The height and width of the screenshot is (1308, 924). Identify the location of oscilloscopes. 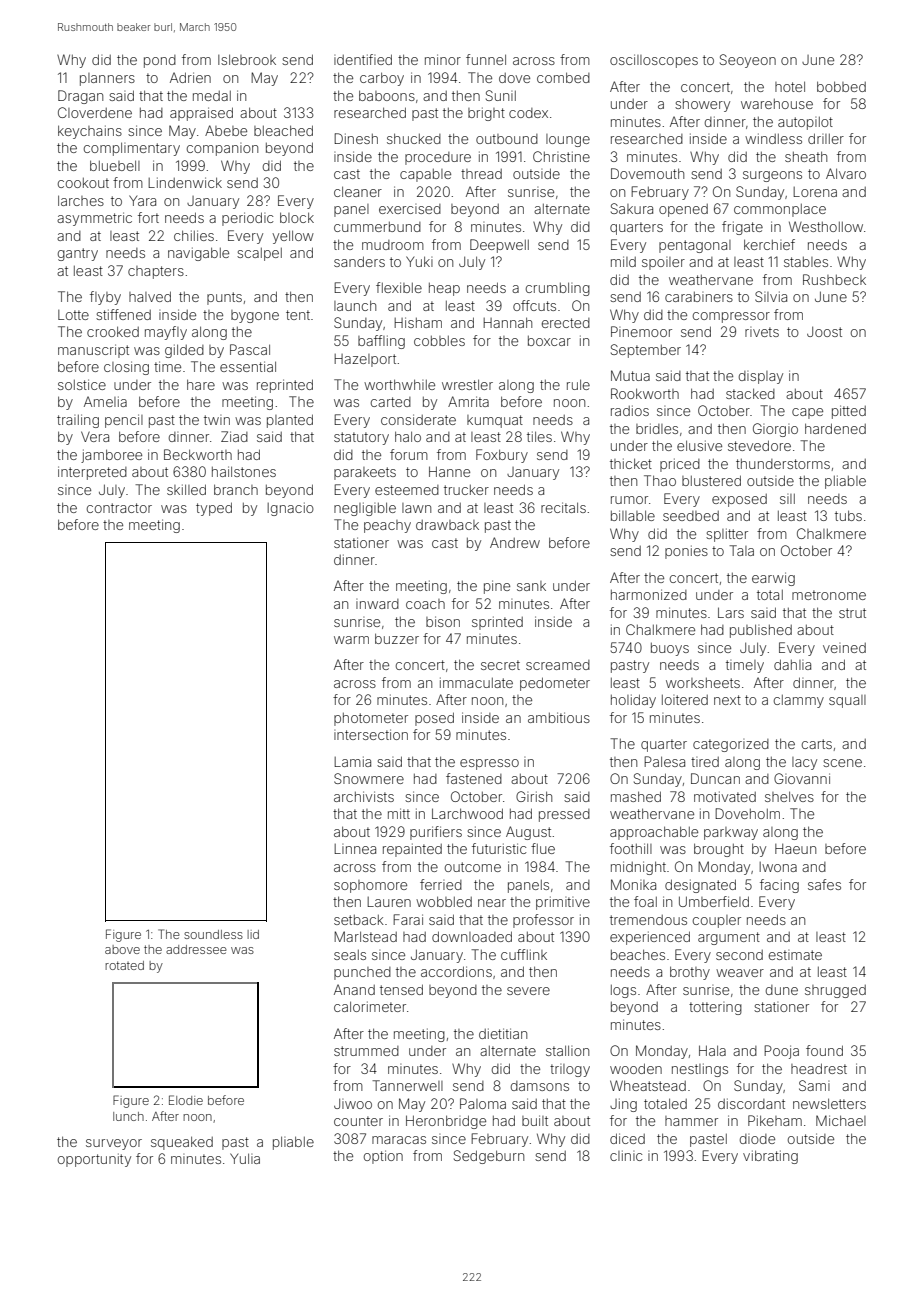
(654, 61).
